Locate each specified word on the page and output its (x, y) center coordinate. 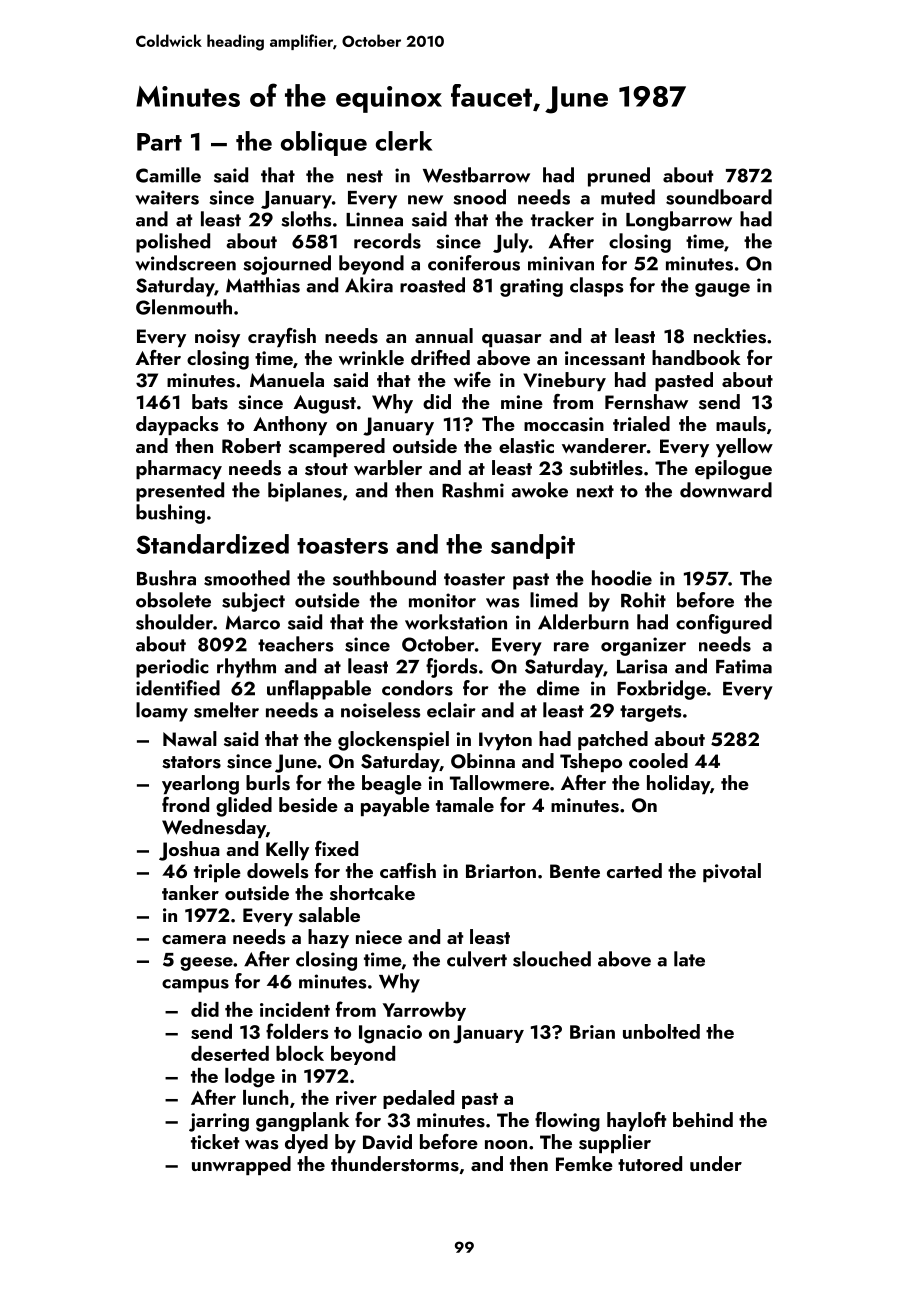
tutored (650, 1163)
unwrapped (241, 1165)
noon (506, 1144)
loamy (162, 712)
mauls (741, 424)
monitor (442, 600)
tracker (562, 219)
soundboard (719, 197)
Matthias (263, 285)
